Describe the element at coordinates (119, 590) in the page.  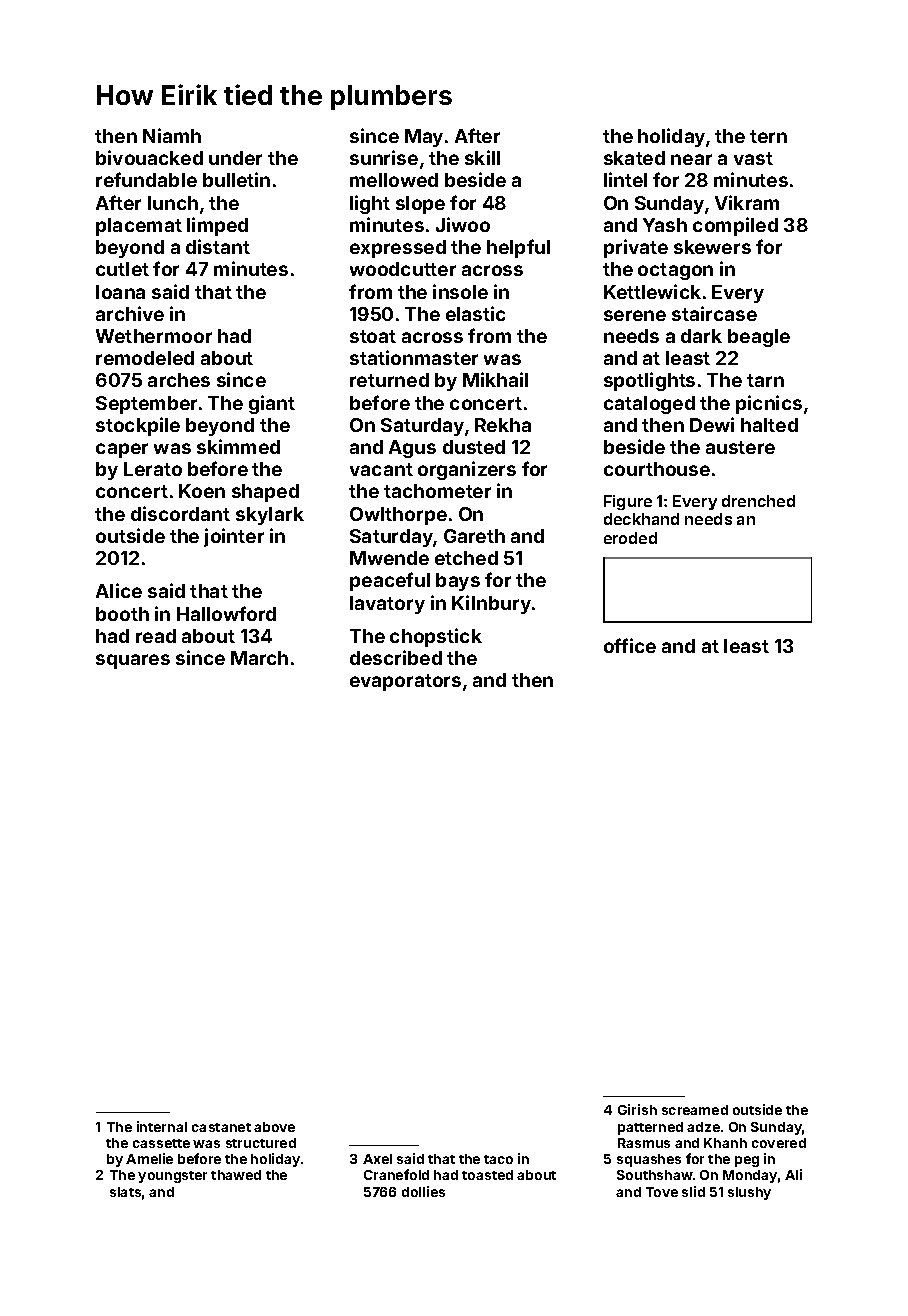
I see `Alice` at that location.
